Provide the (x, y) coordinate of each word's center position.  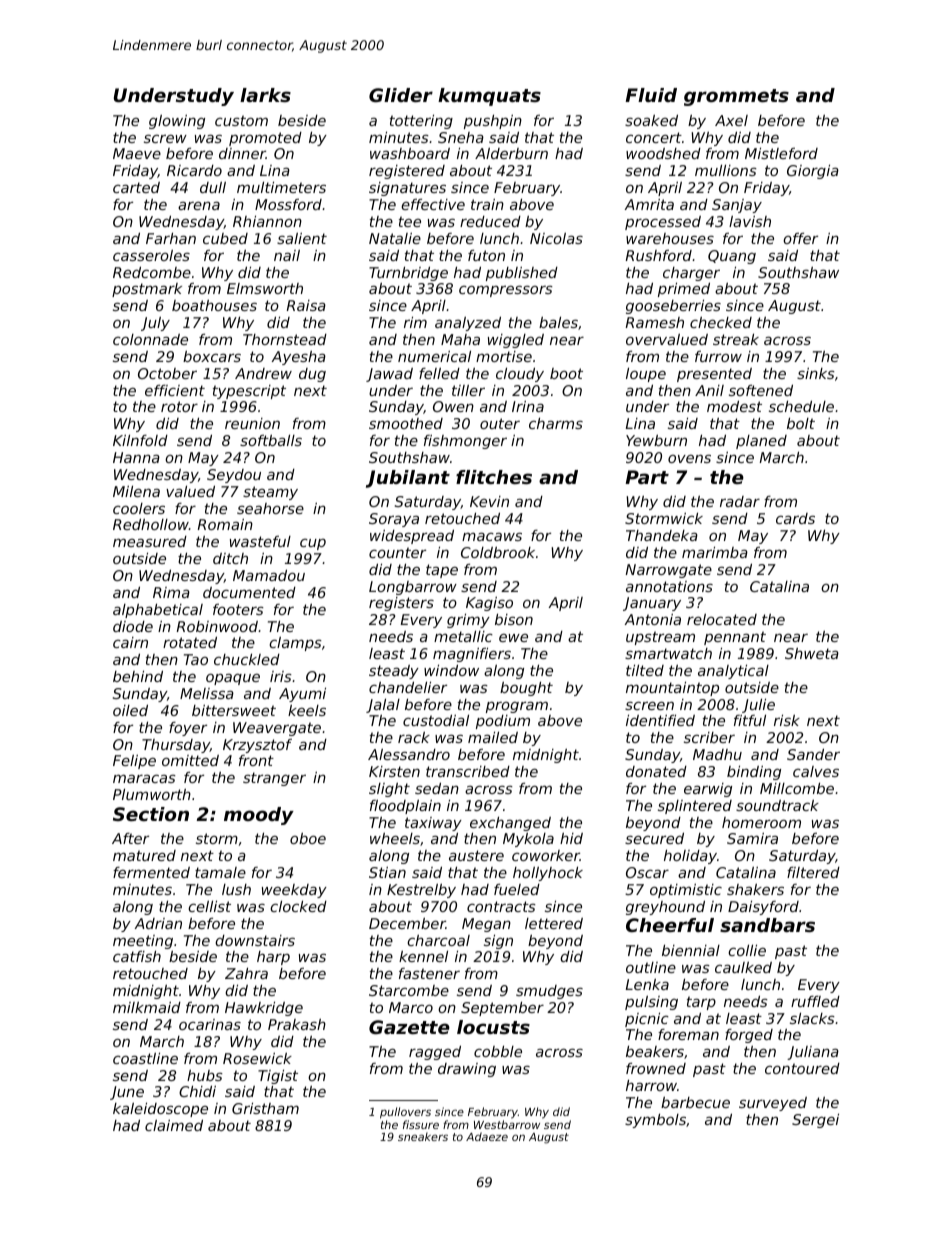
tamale (220, 872)
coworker (546, 855)
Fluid (651, 95)
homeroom (761, 822)
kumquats (489, 97)
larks (265, 95)
